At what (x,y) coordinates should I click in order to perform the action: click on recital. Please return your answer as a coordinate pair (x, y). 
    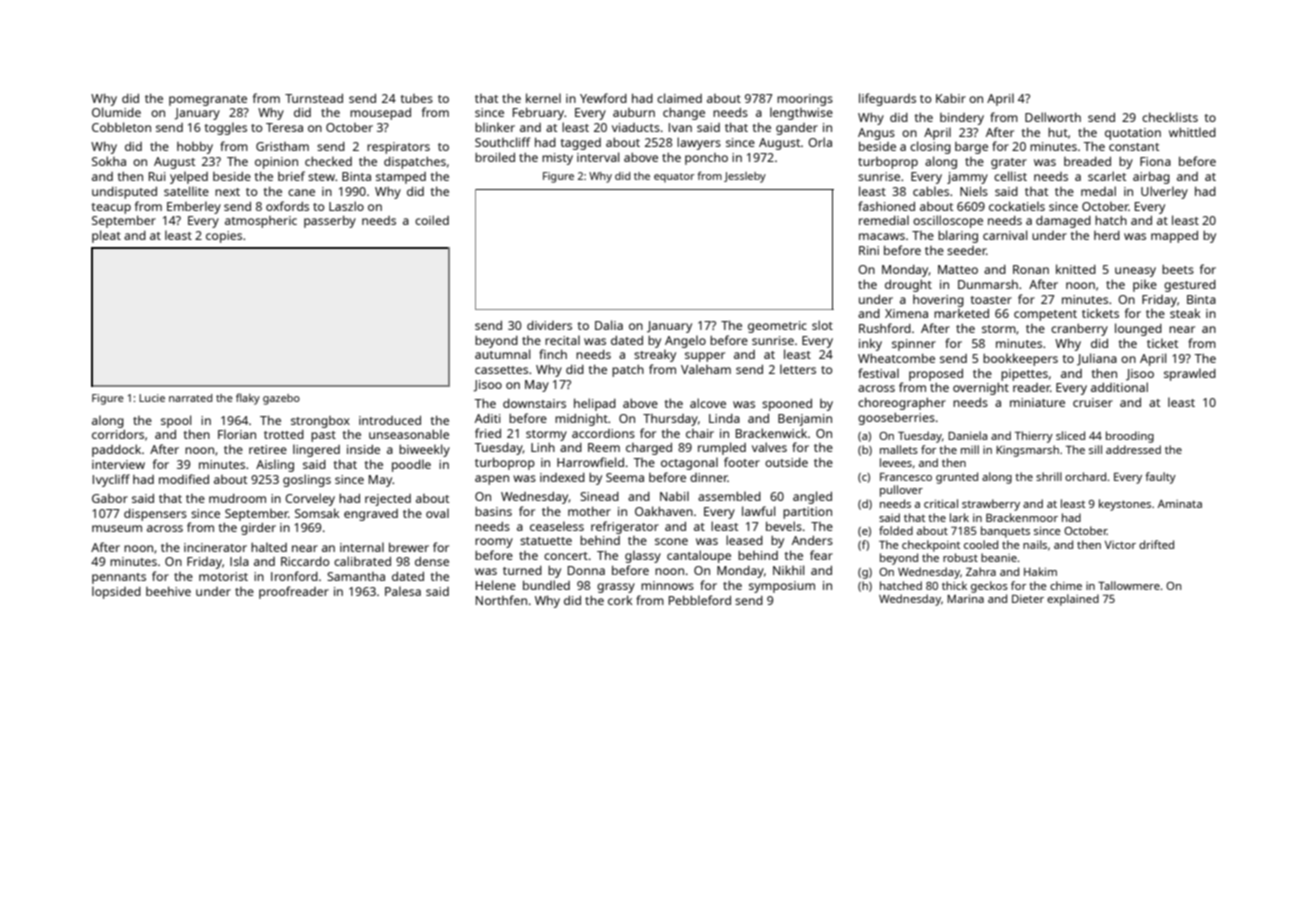
    Looking at the image, I should click on (562, 340).
